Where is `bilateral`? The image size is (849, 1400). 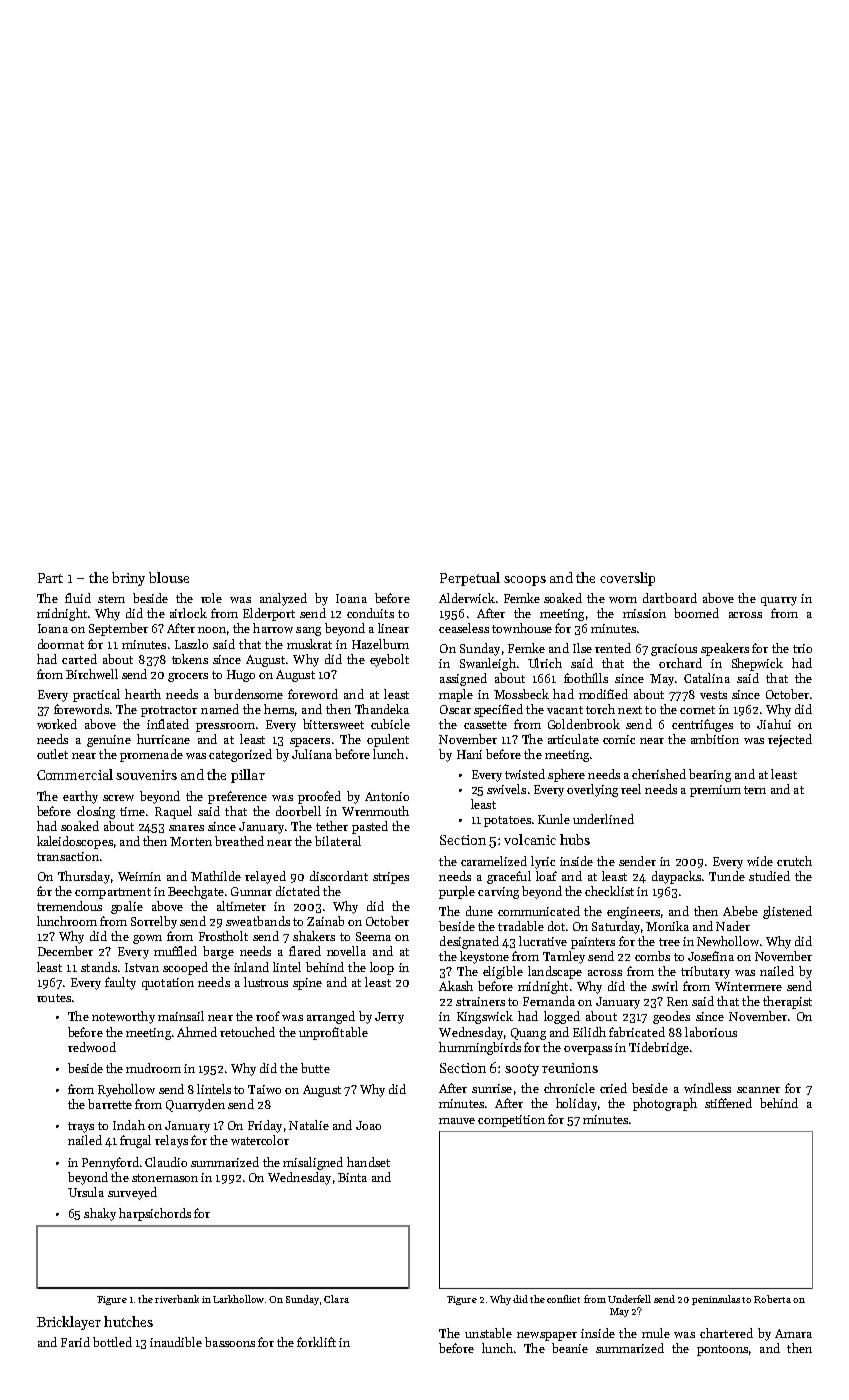 bilateral is located at coordinates (338, 841).
